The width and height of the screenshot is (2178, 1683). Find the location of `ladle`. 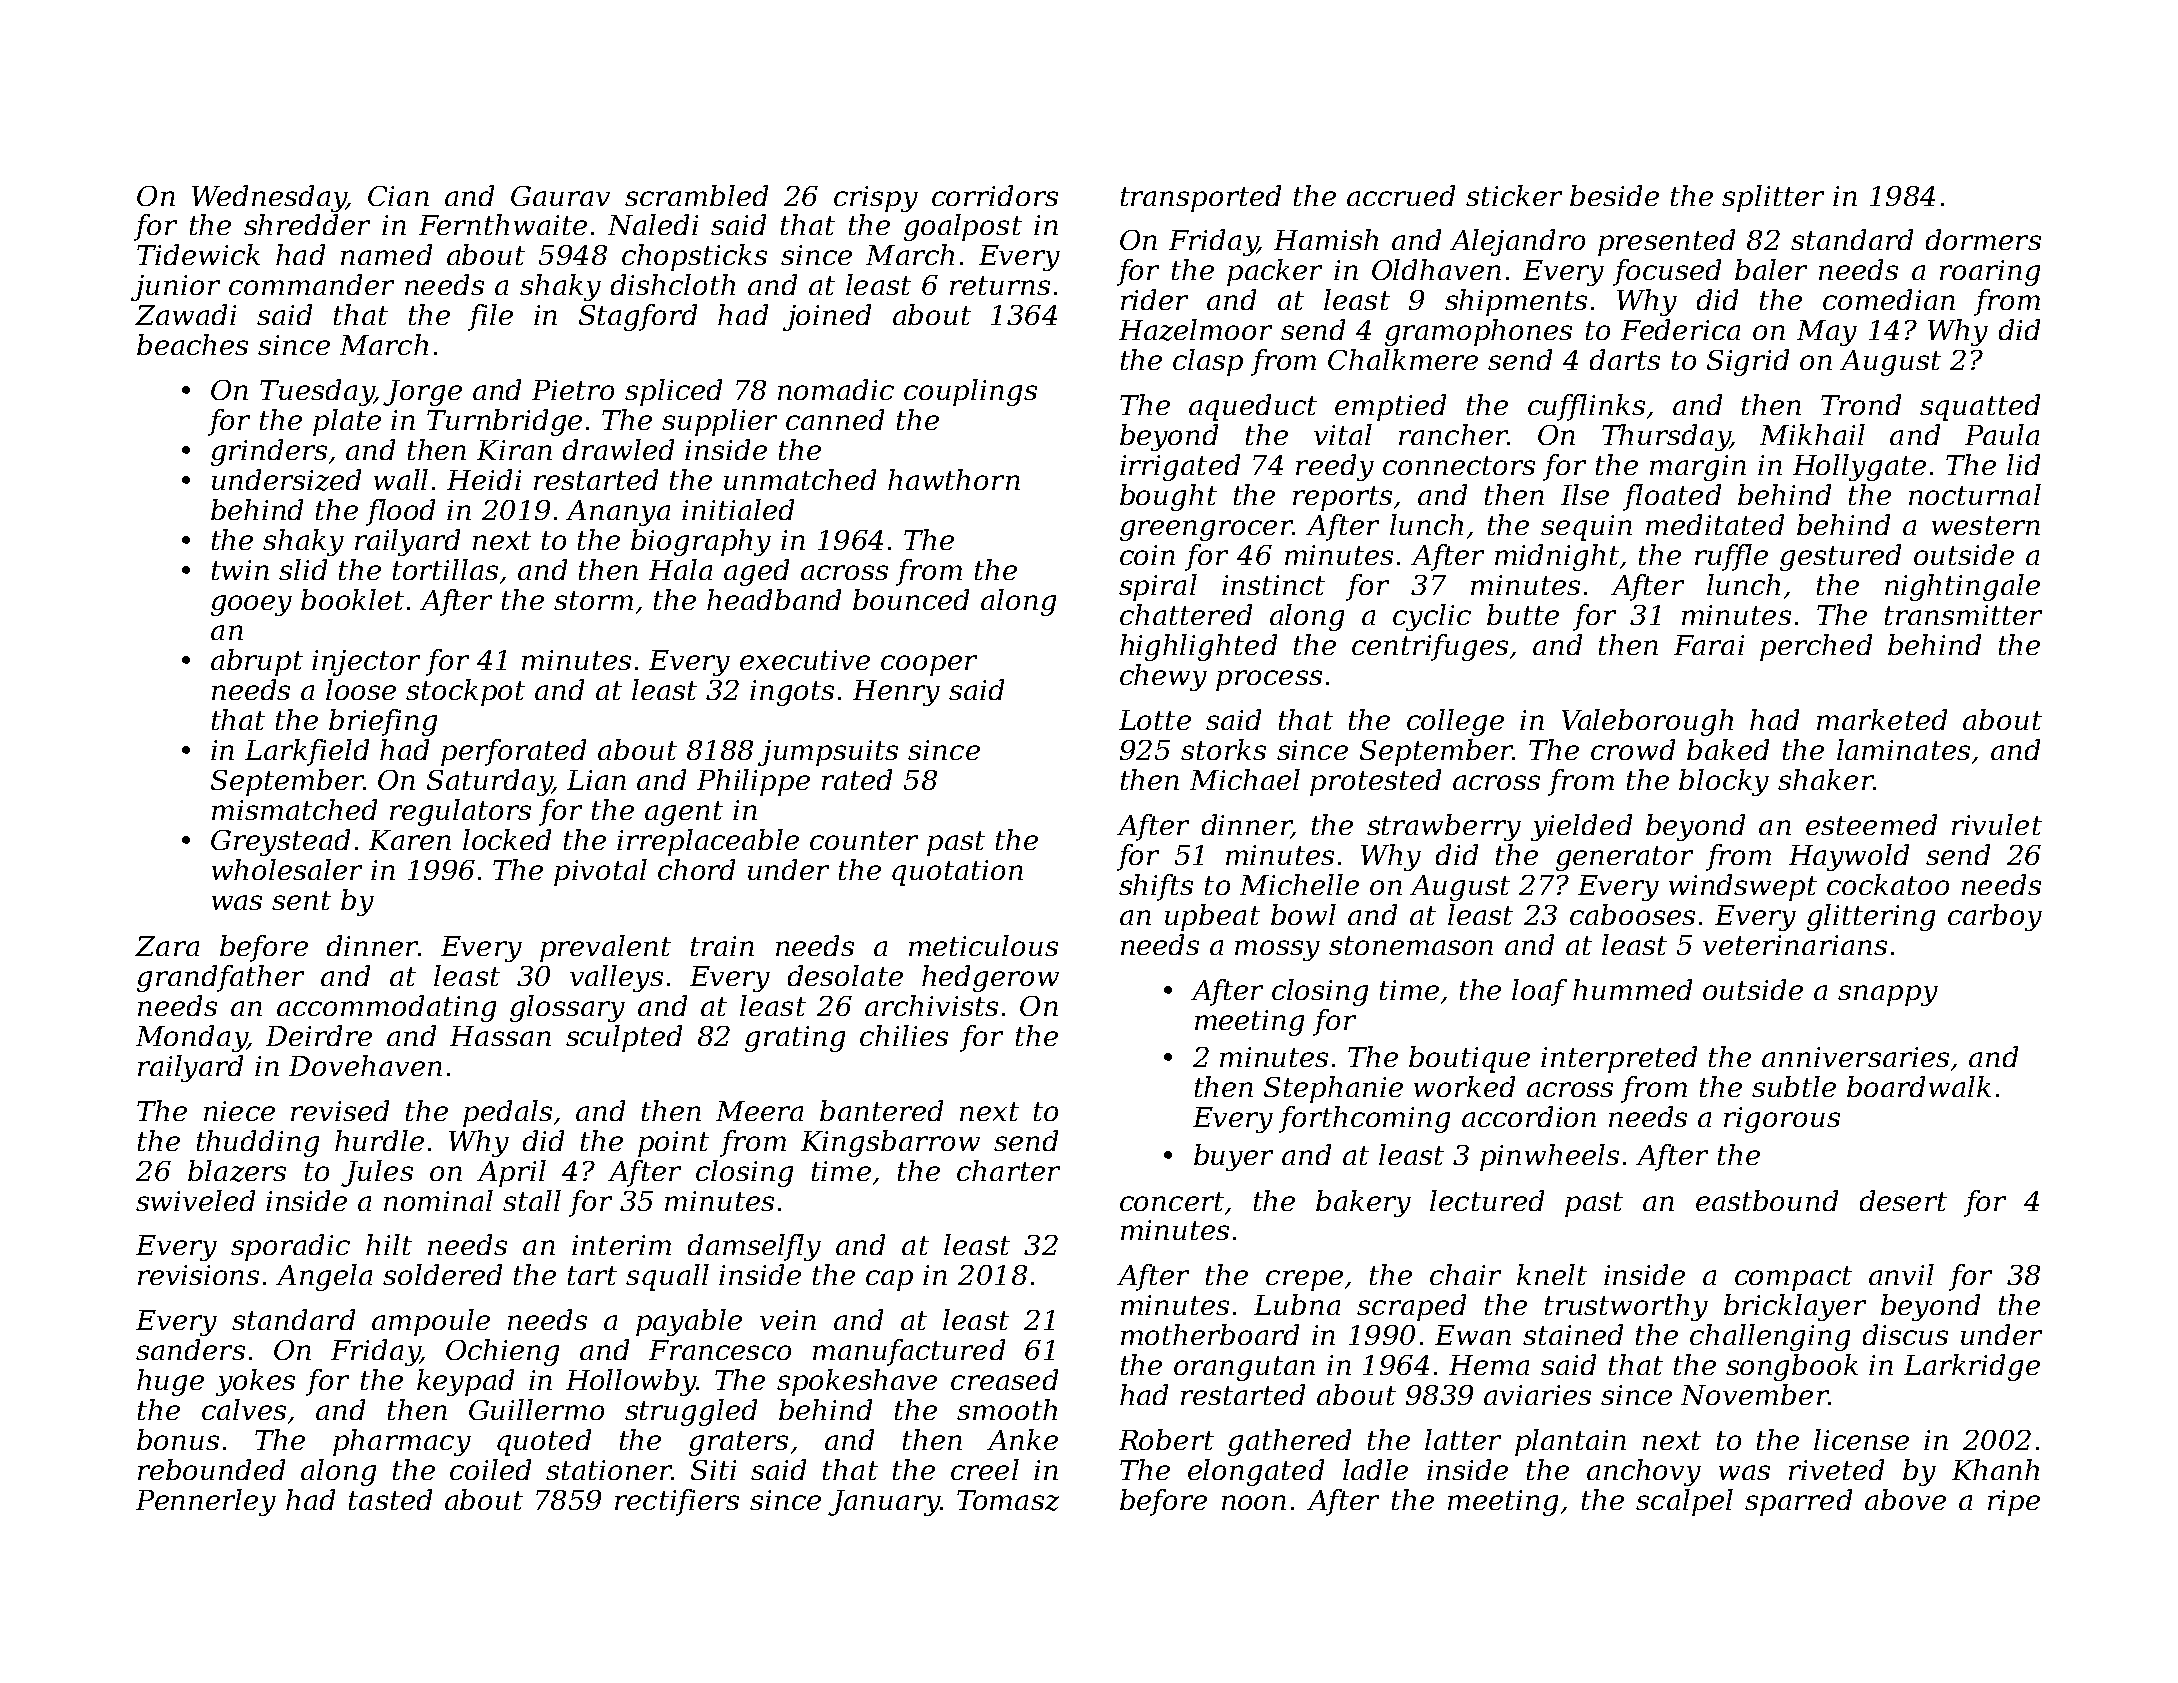

ladle is located at coordinates (1375, 1469).
